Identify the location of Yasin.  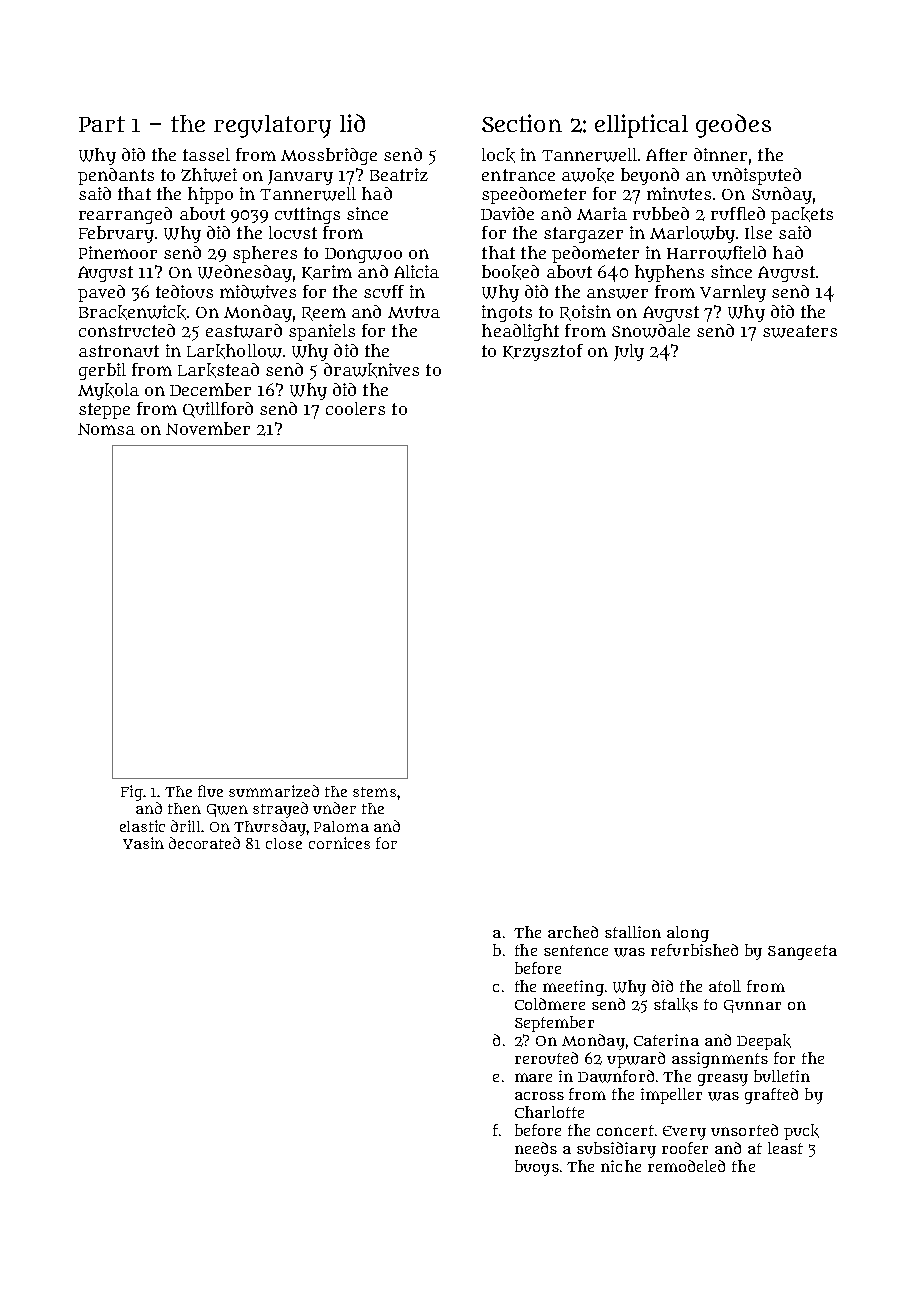
(143, 843).
